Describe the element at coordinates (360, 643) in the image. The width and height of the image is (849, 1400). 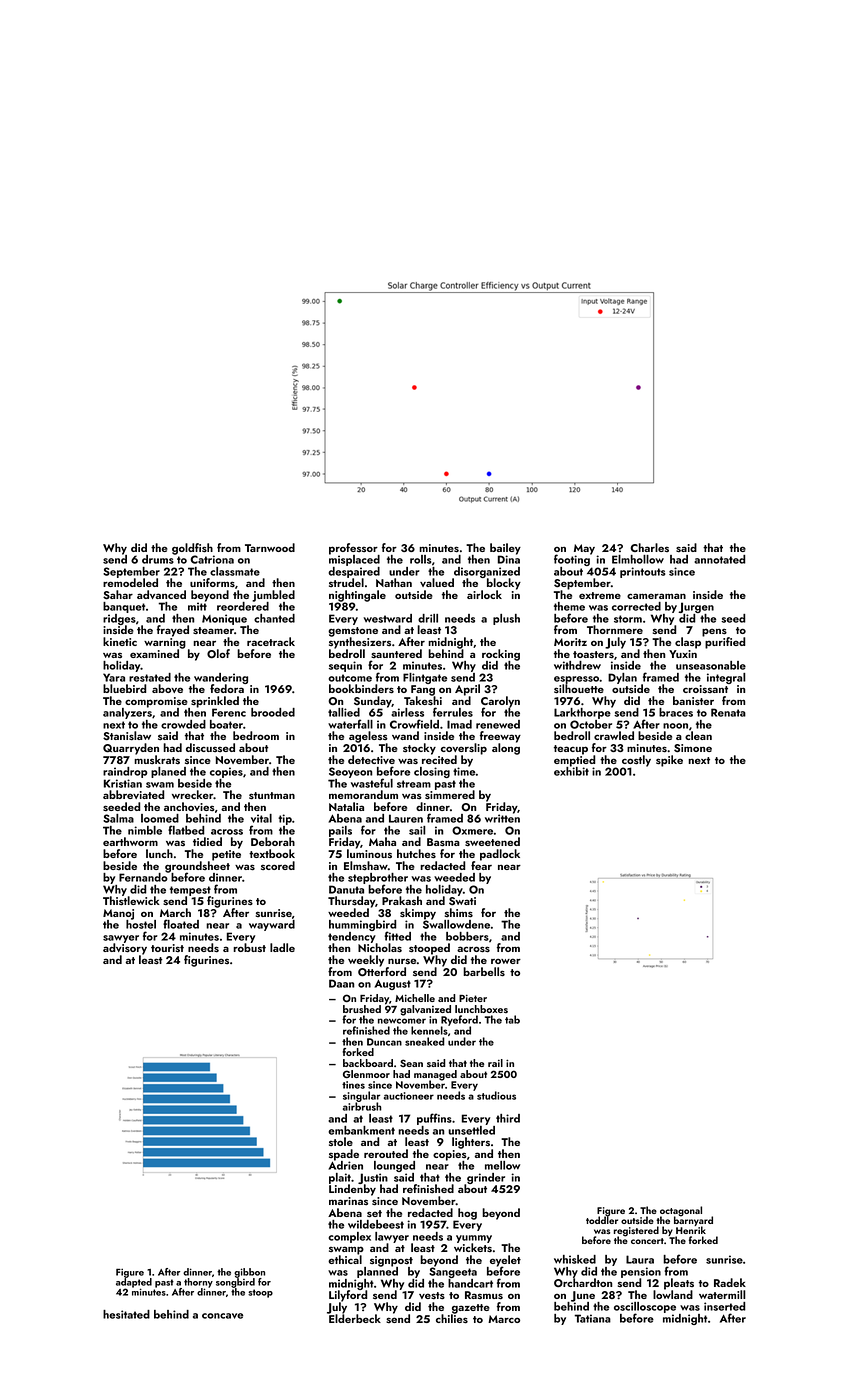
I see `synthesizers` at that location.
